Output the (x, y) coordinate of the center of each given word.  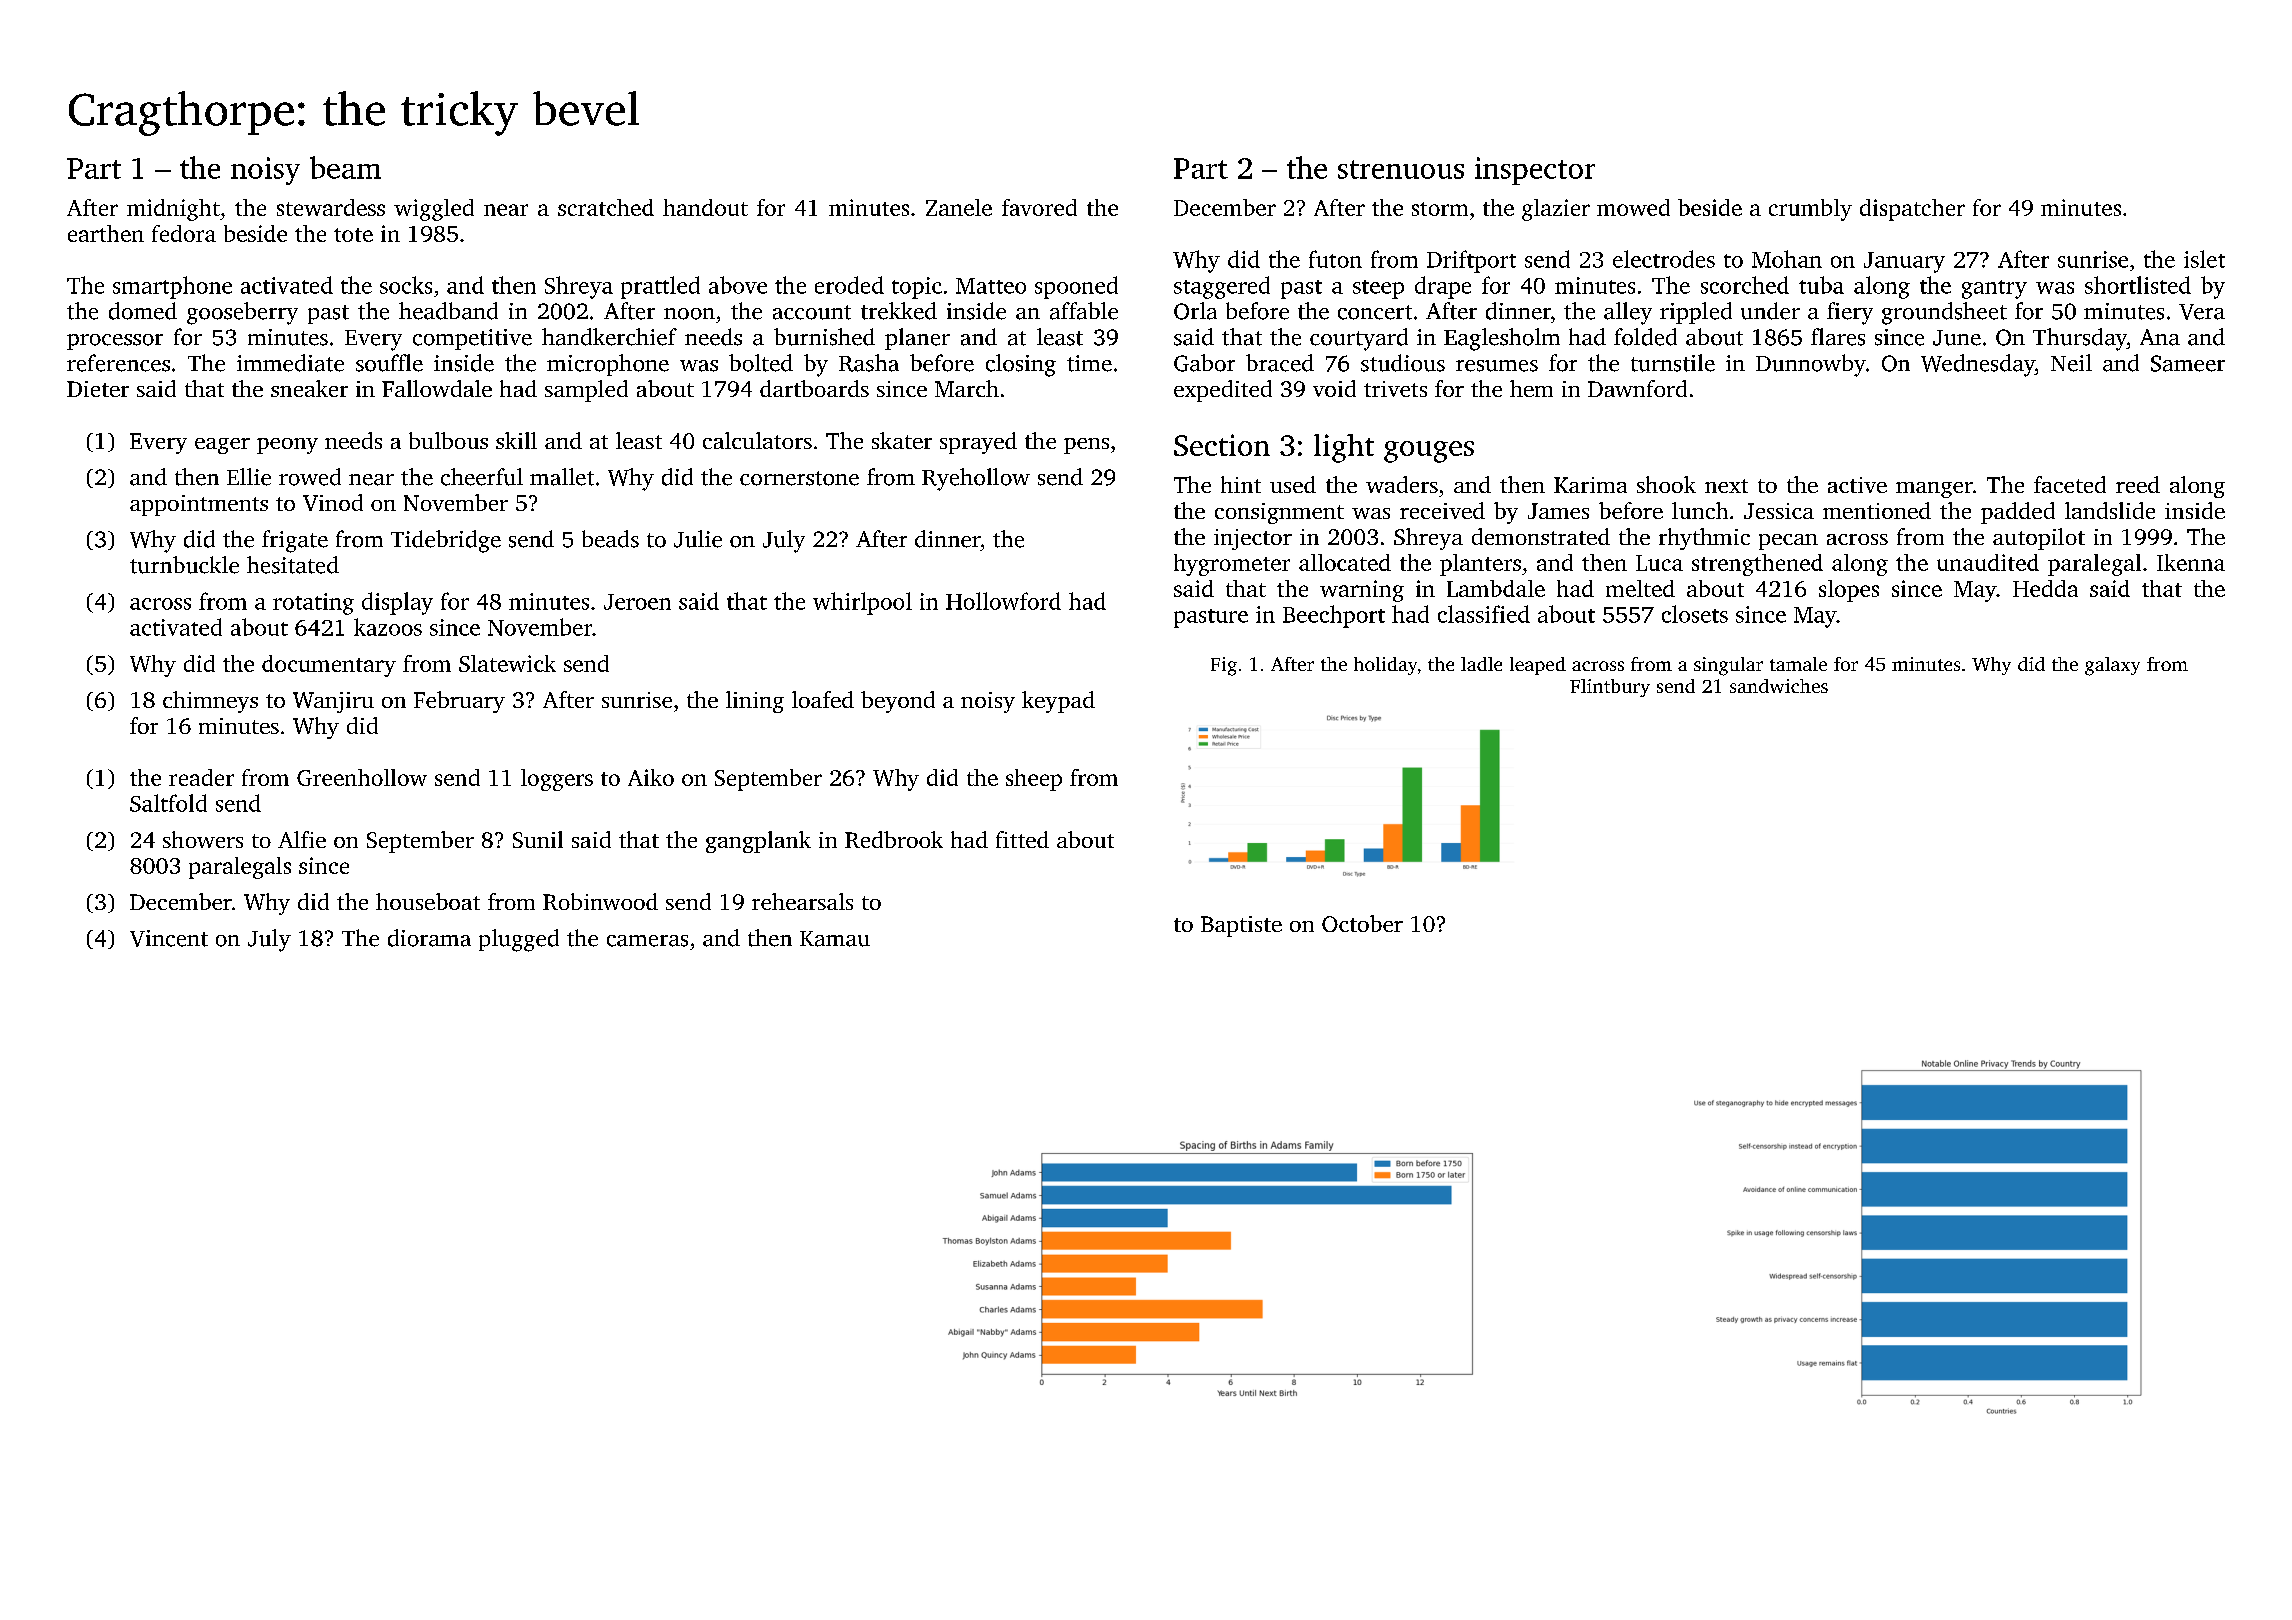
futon (1335, 259)
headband (448, 311)
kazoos (388, 627)
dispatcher (1912, 210)
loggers (557, 780)
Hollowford (1003, 601)
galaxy (2112, 666)
